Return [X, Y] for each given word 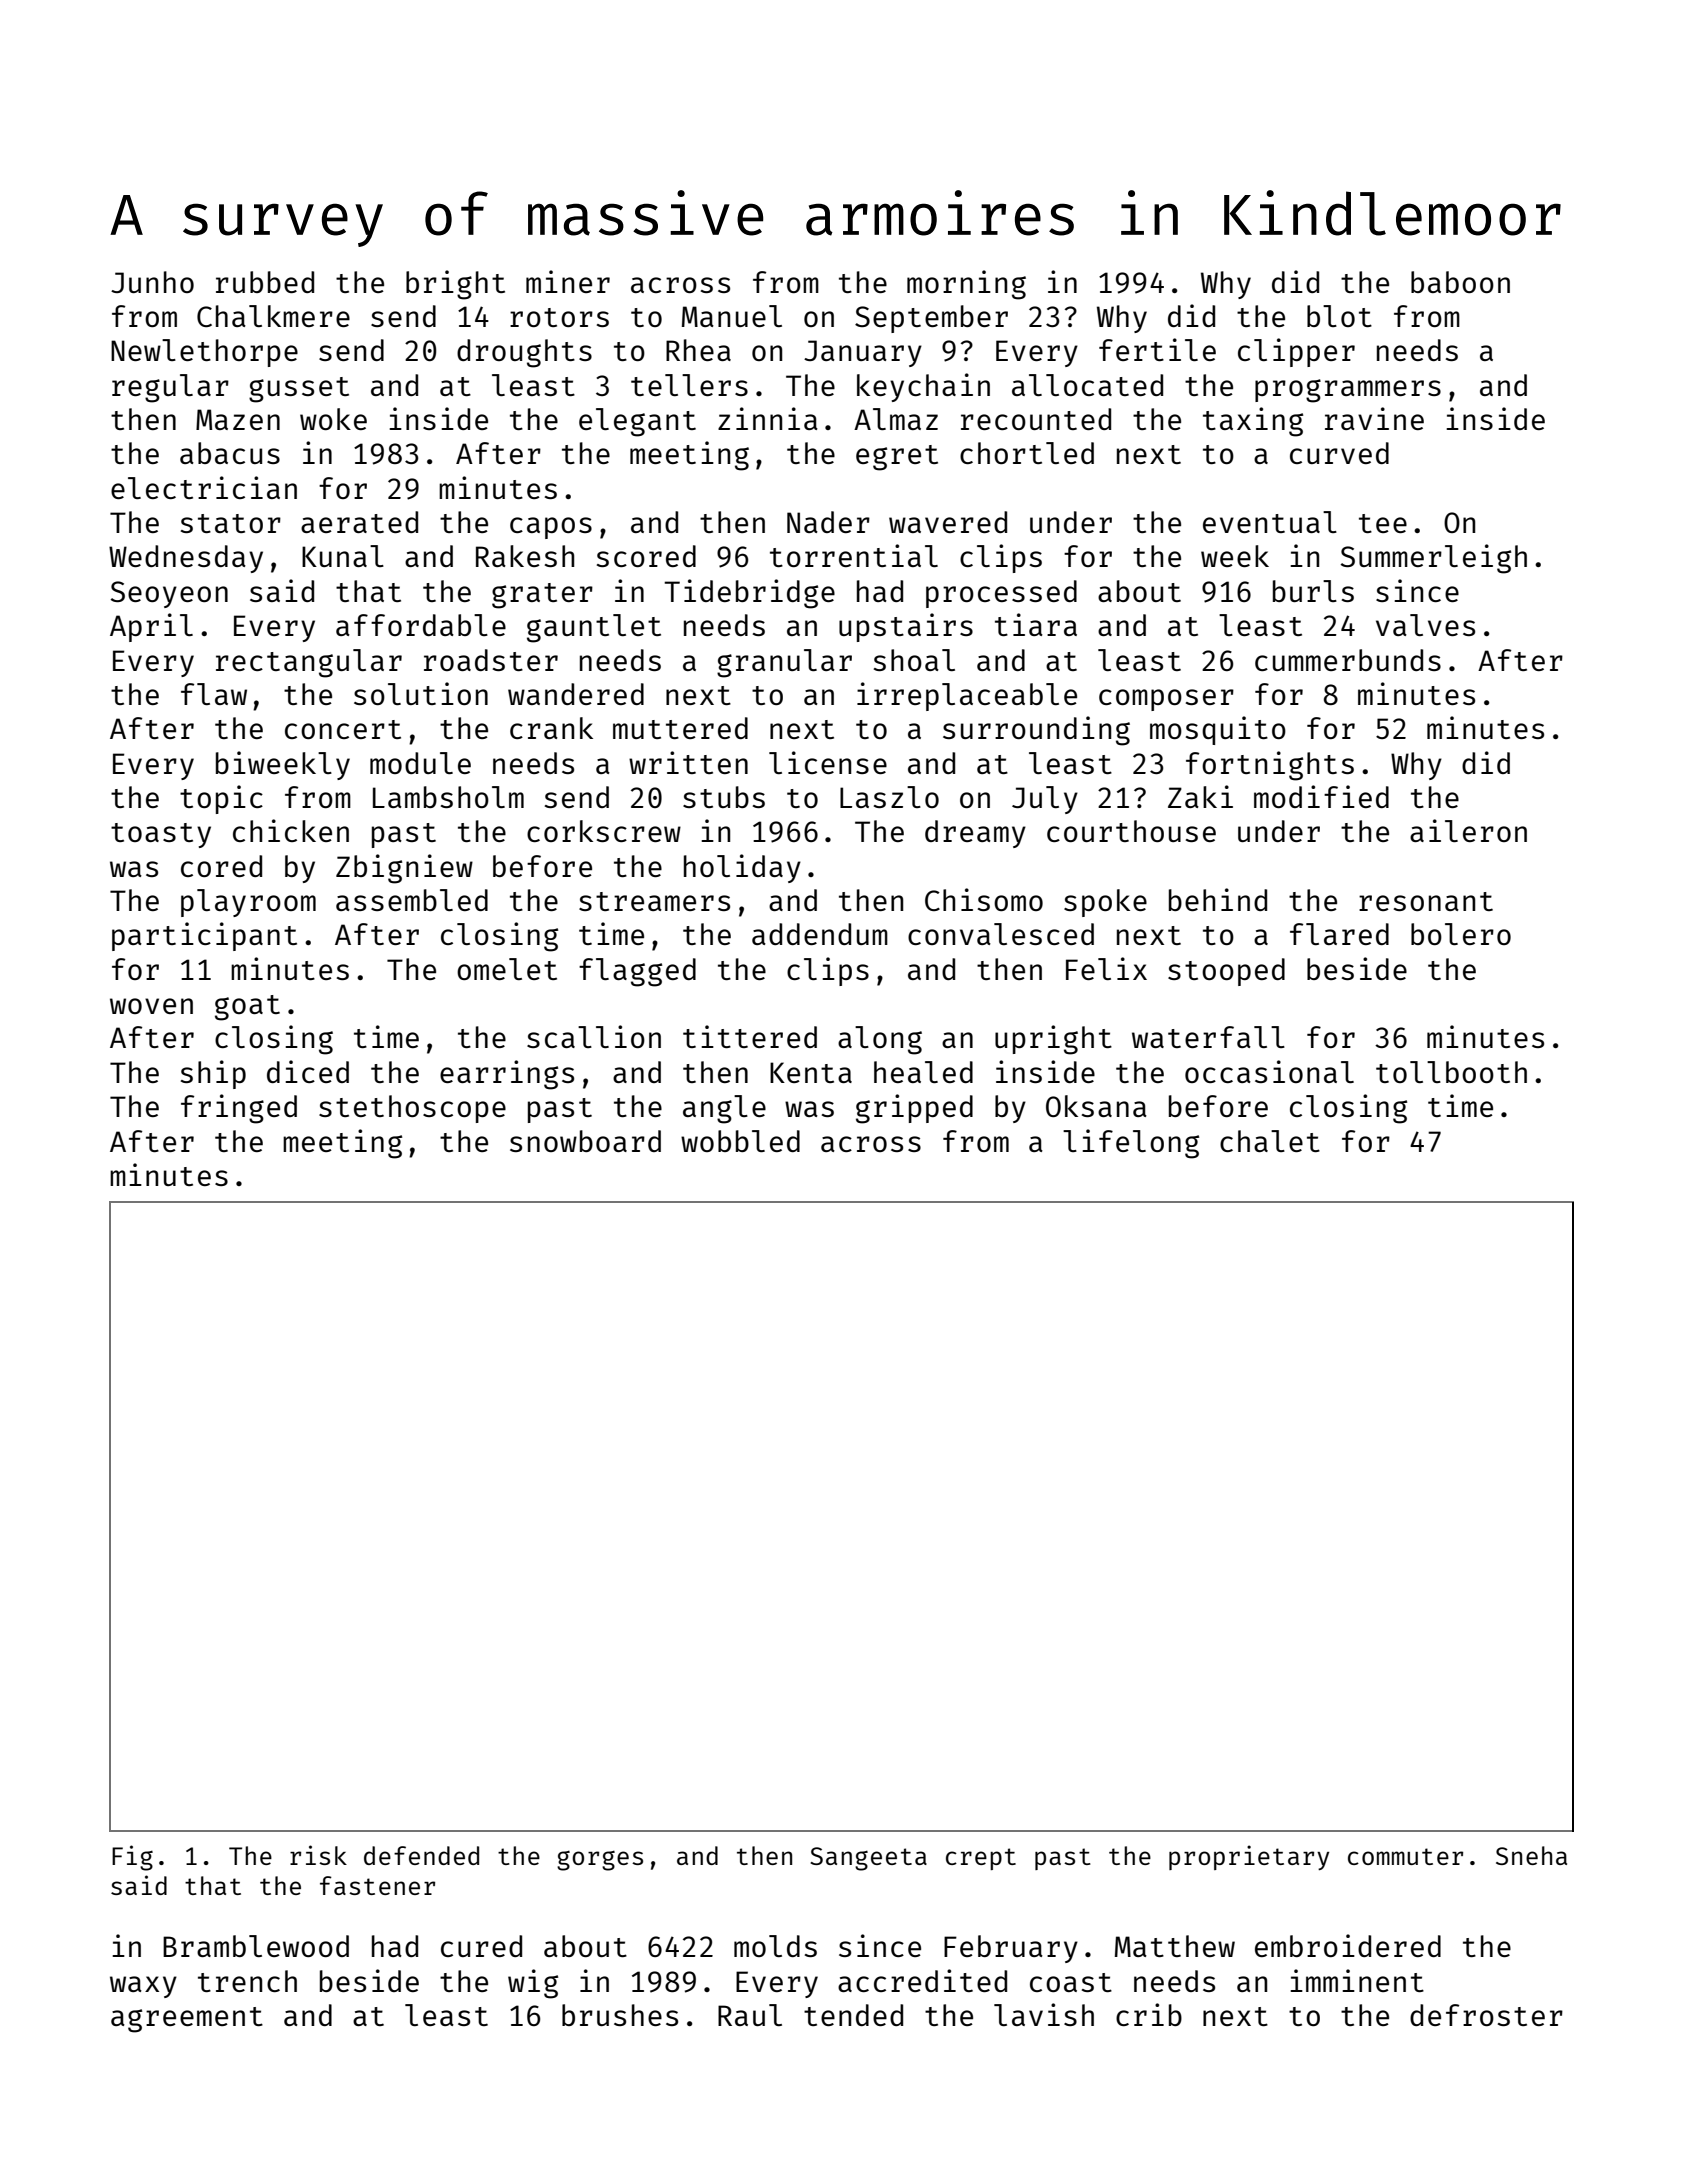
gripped [914, 1109]
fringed [239, 1109]
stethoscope [412, 1109]
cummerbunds [1348, 660]
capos [551, 528]
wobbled [740, 1141]
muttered [680, 728]
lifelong [1131, 1144]
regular [170, 388]
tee [1383, 523]
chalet [1270, 1141]
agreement [187, 2020]
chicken [291, 830]
